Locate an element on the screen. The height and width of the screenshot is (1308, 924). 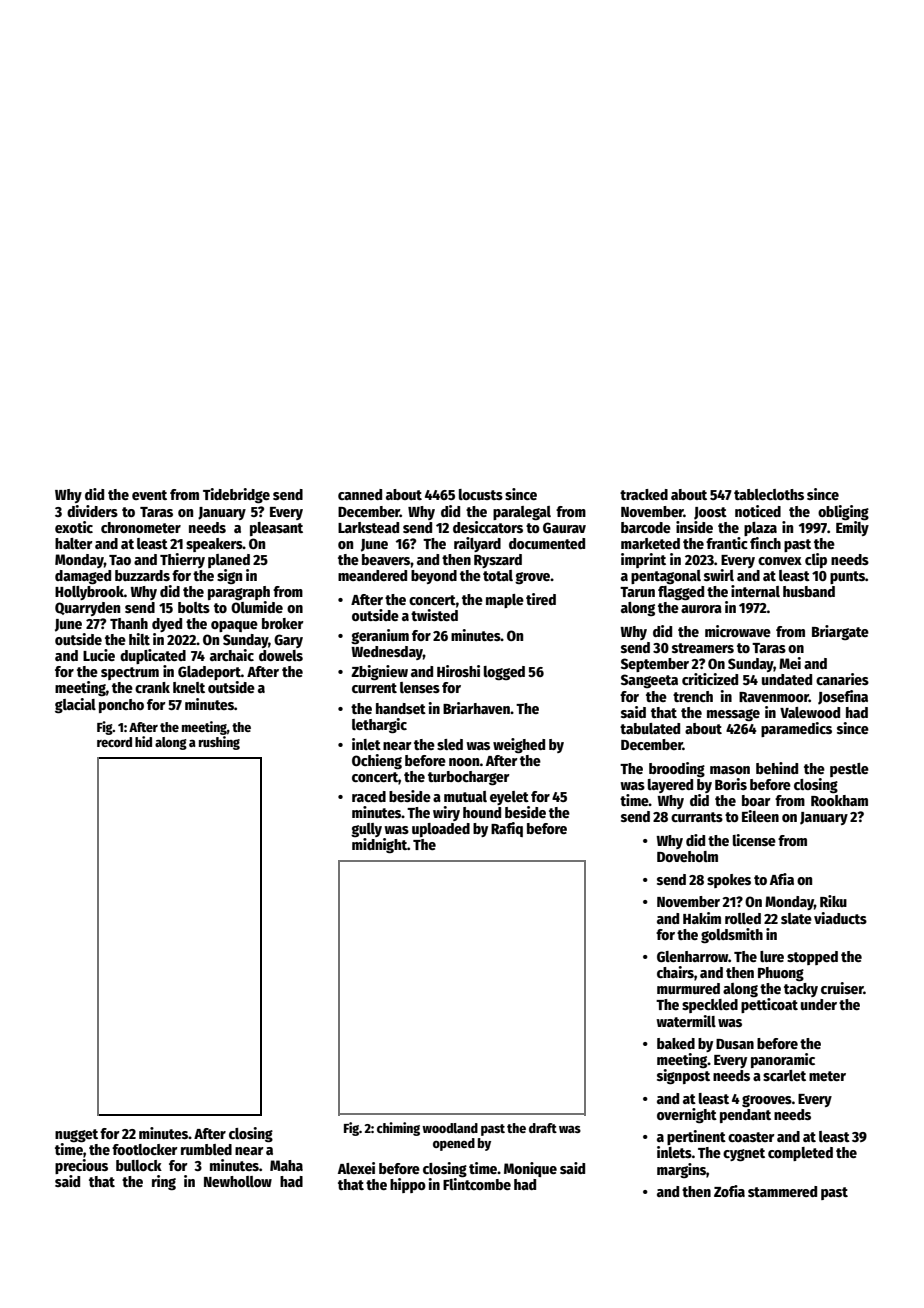
message is located at coordinates (733, 715).
